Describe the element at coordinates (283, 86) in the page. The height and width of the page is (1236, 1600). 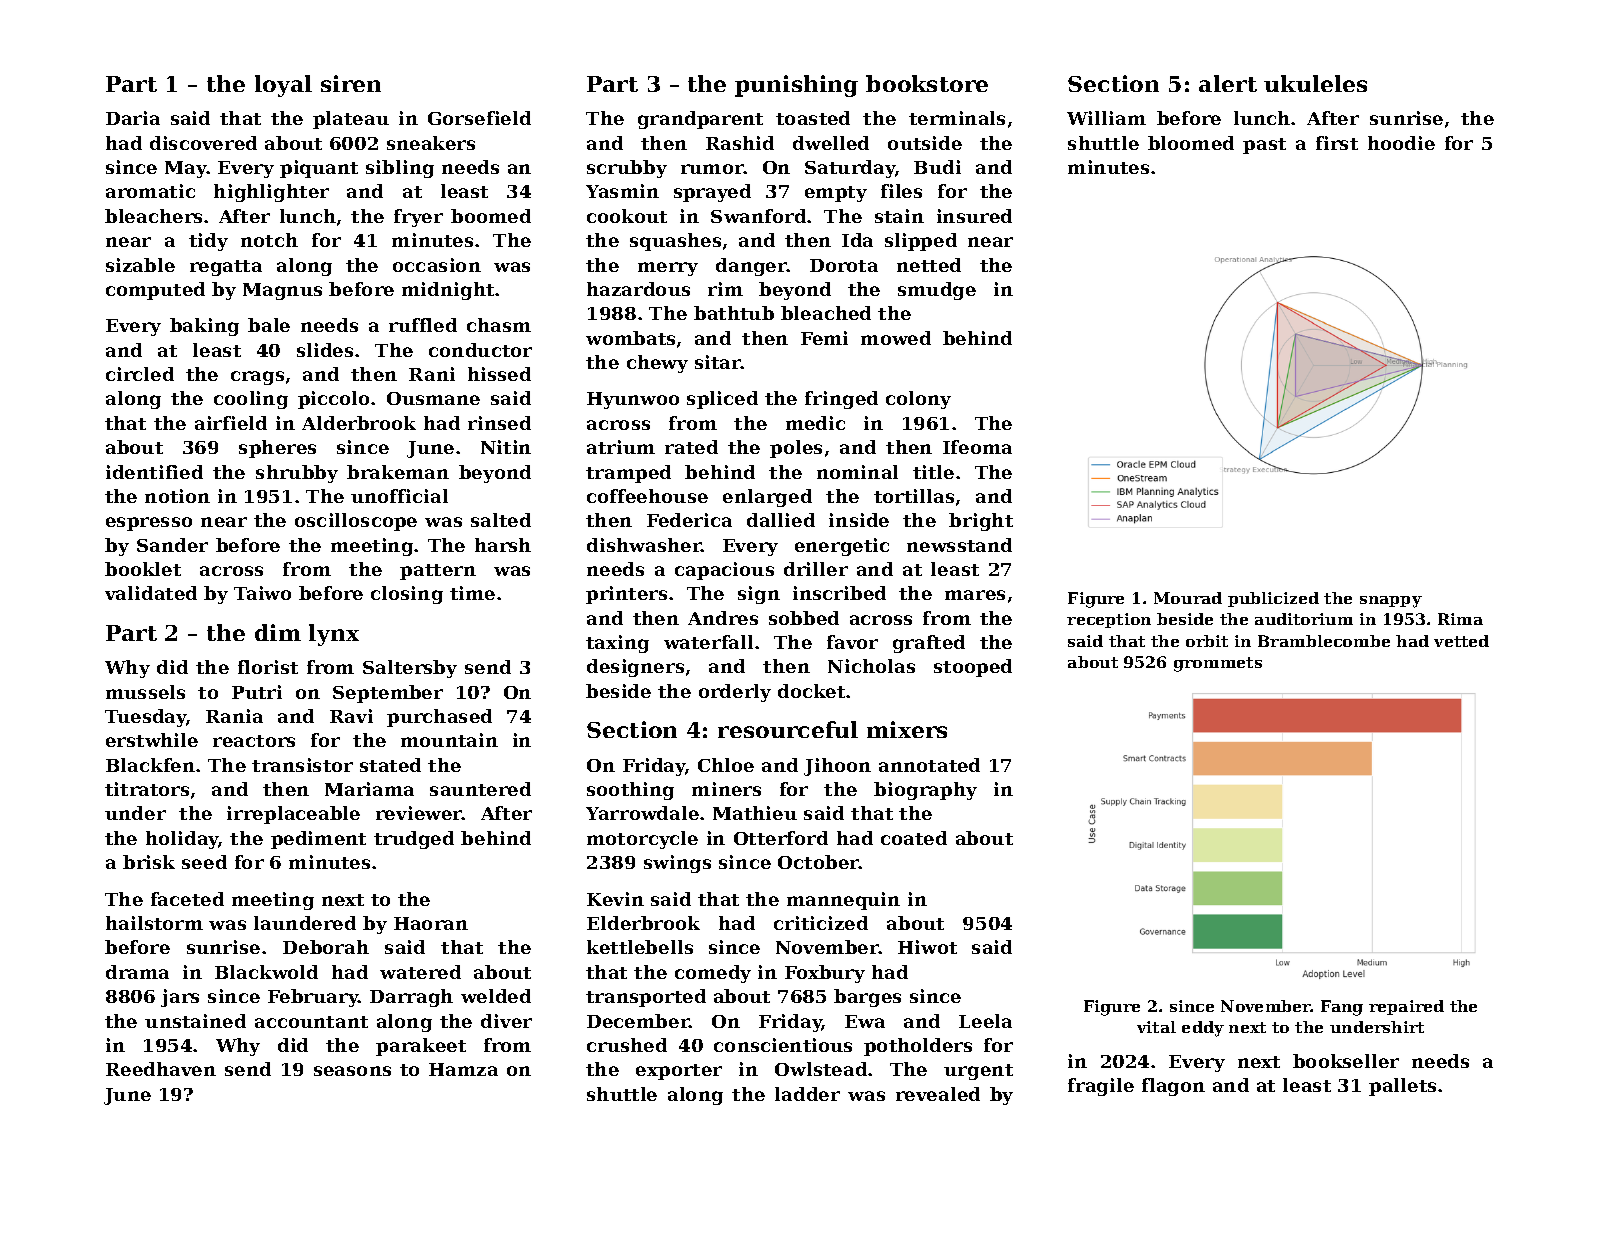
I see `loyal` at that location.
